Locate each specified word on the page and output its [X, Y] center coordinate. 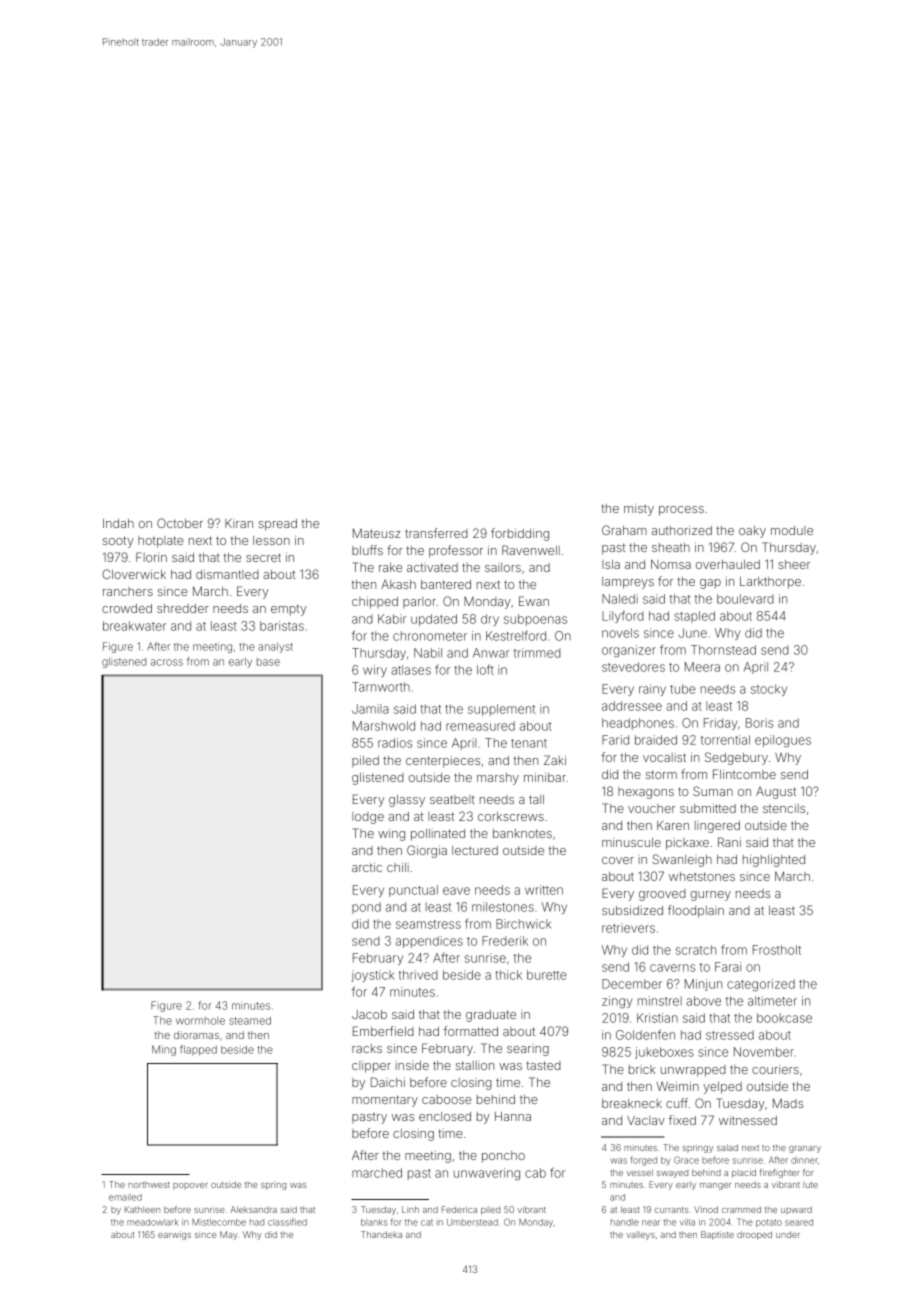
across [167, 662]
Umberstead [472, 1222]
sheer [794, 564]
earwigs [174, 1235]
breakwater [134, 626]
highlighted [774, 861]
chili [398, 867]
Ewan [534, 601]
